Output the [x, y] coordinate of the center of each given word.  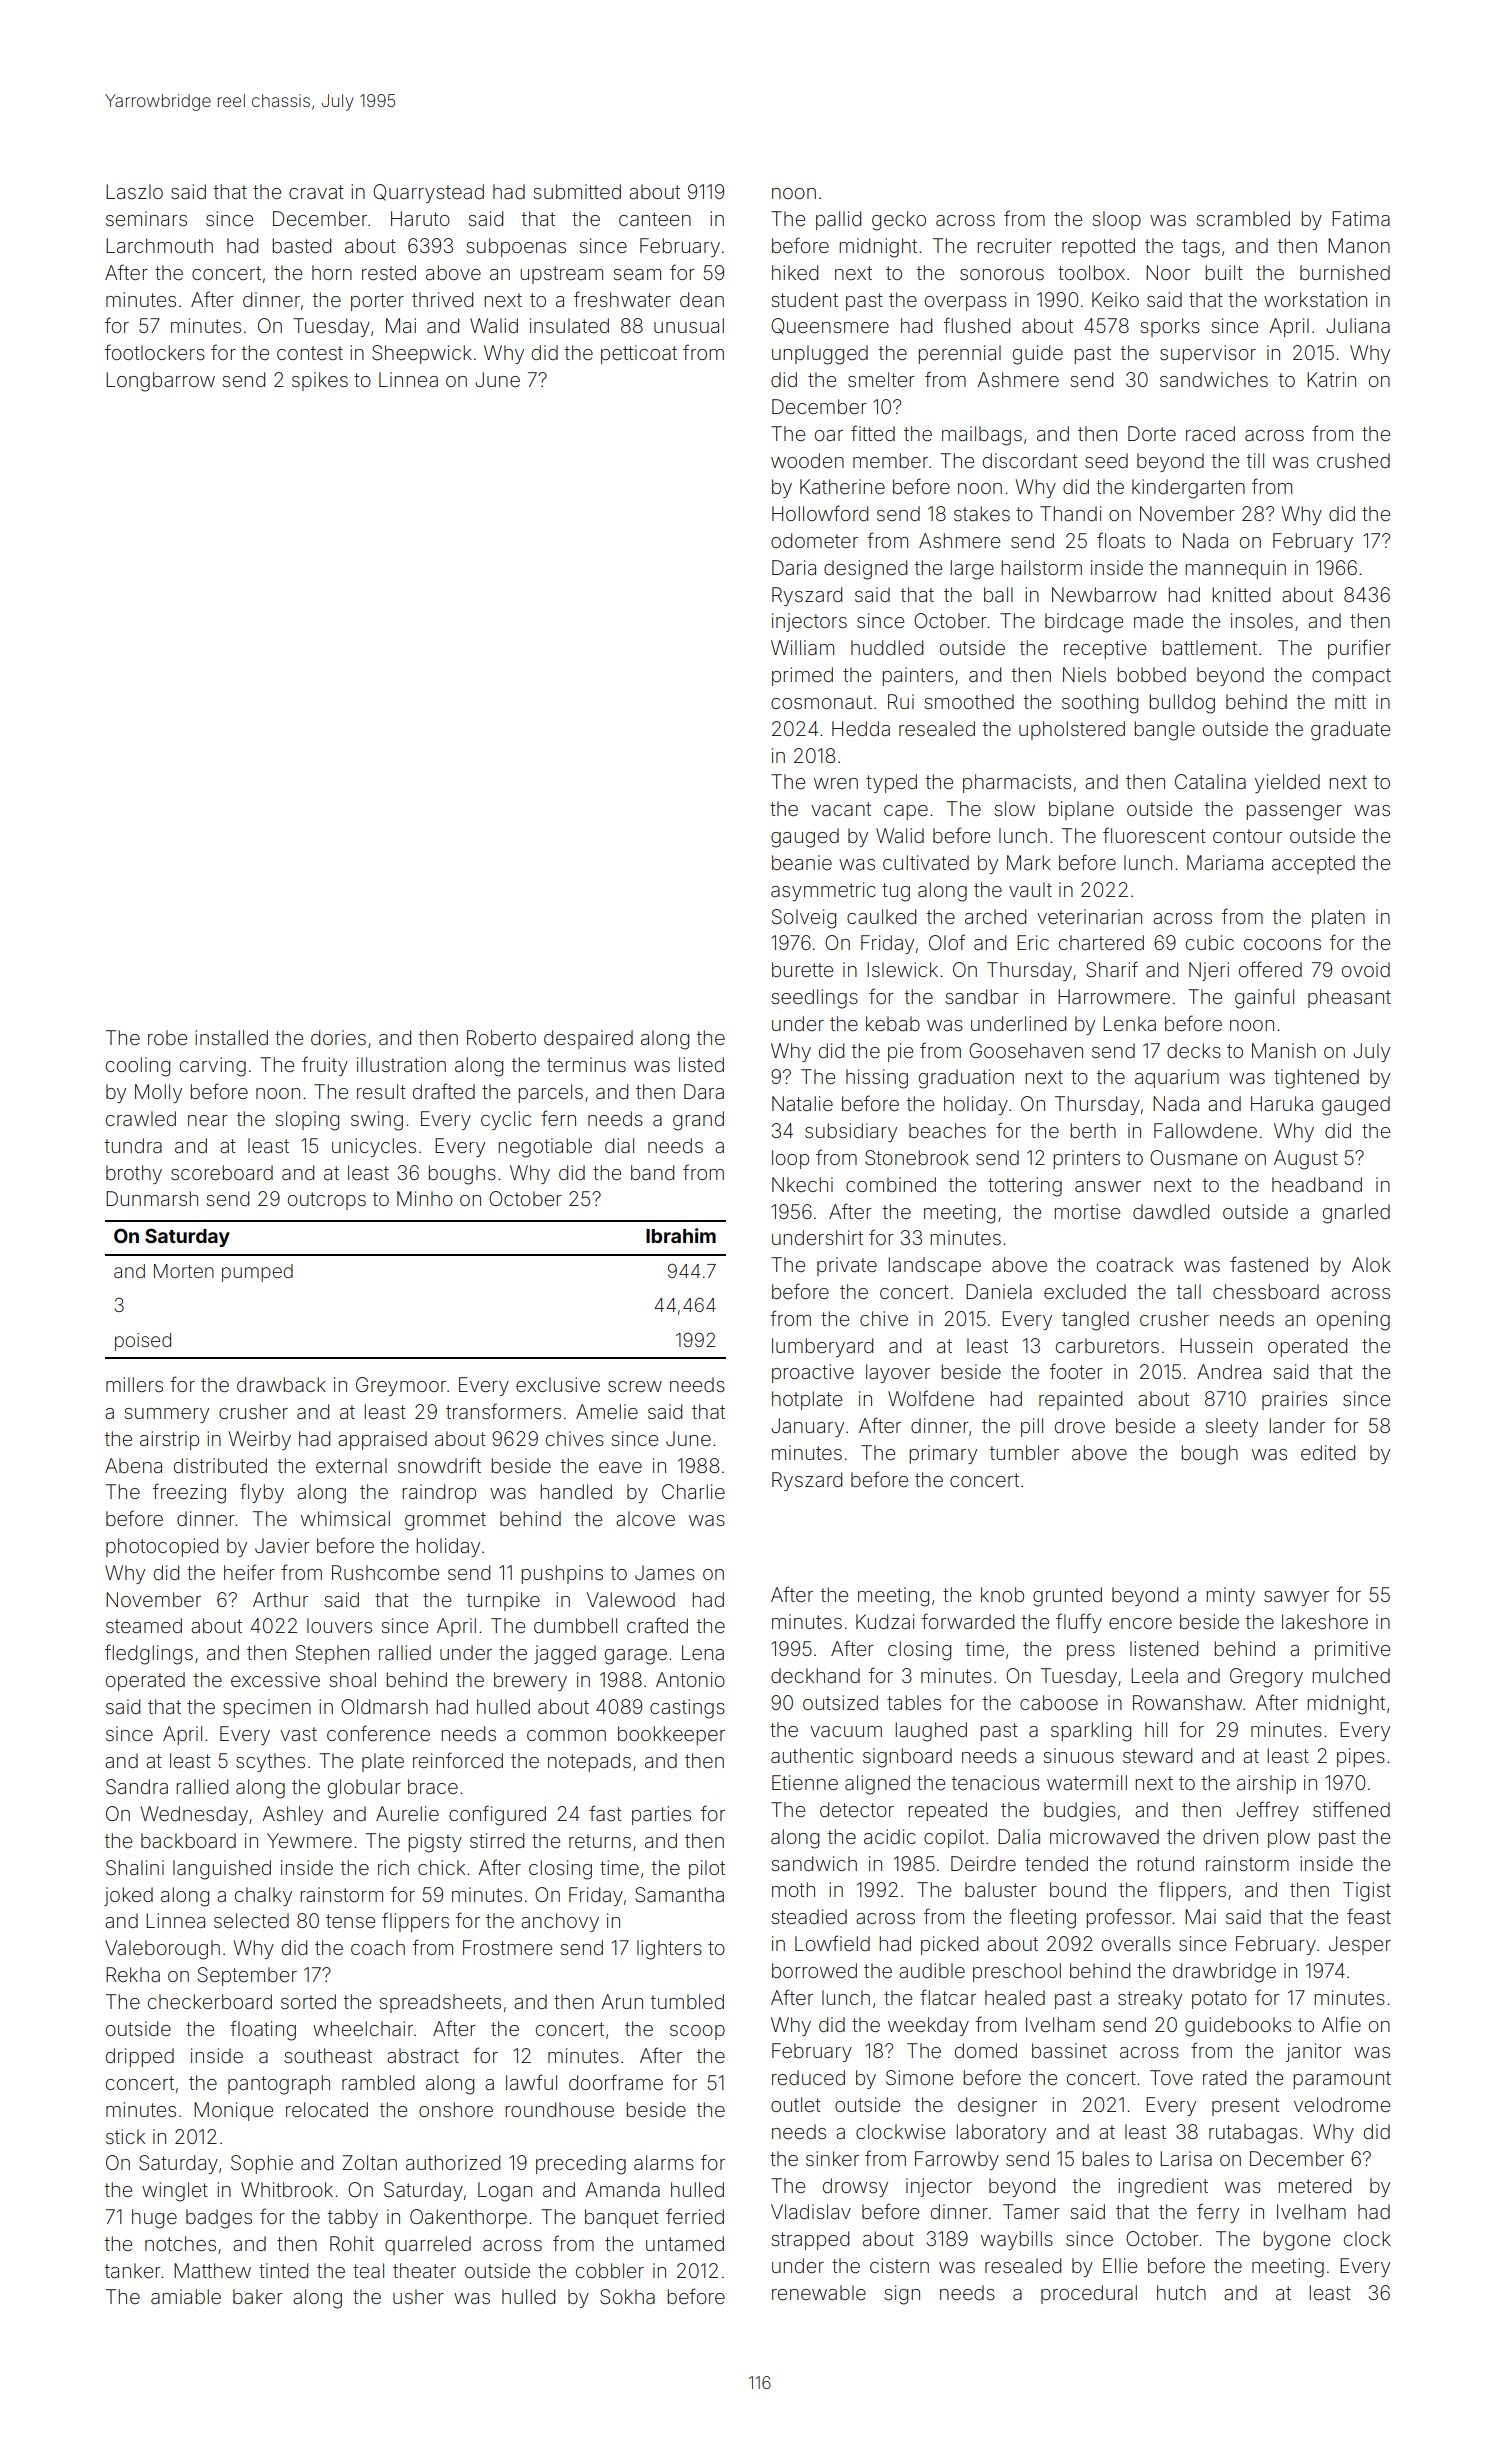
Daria [794, 567]
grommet [445, 1521]
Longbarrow [160, 382]
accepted [1313, 864]
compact [1351, 677]
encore [1140, 1623]
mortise [1087, 1211]
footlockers [155, 352]
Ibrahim [681, 1235]
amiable [186, 2296]
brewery [530, 1681]
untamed [685, 2243]
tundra [133, 1145]
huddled [887, 647]
